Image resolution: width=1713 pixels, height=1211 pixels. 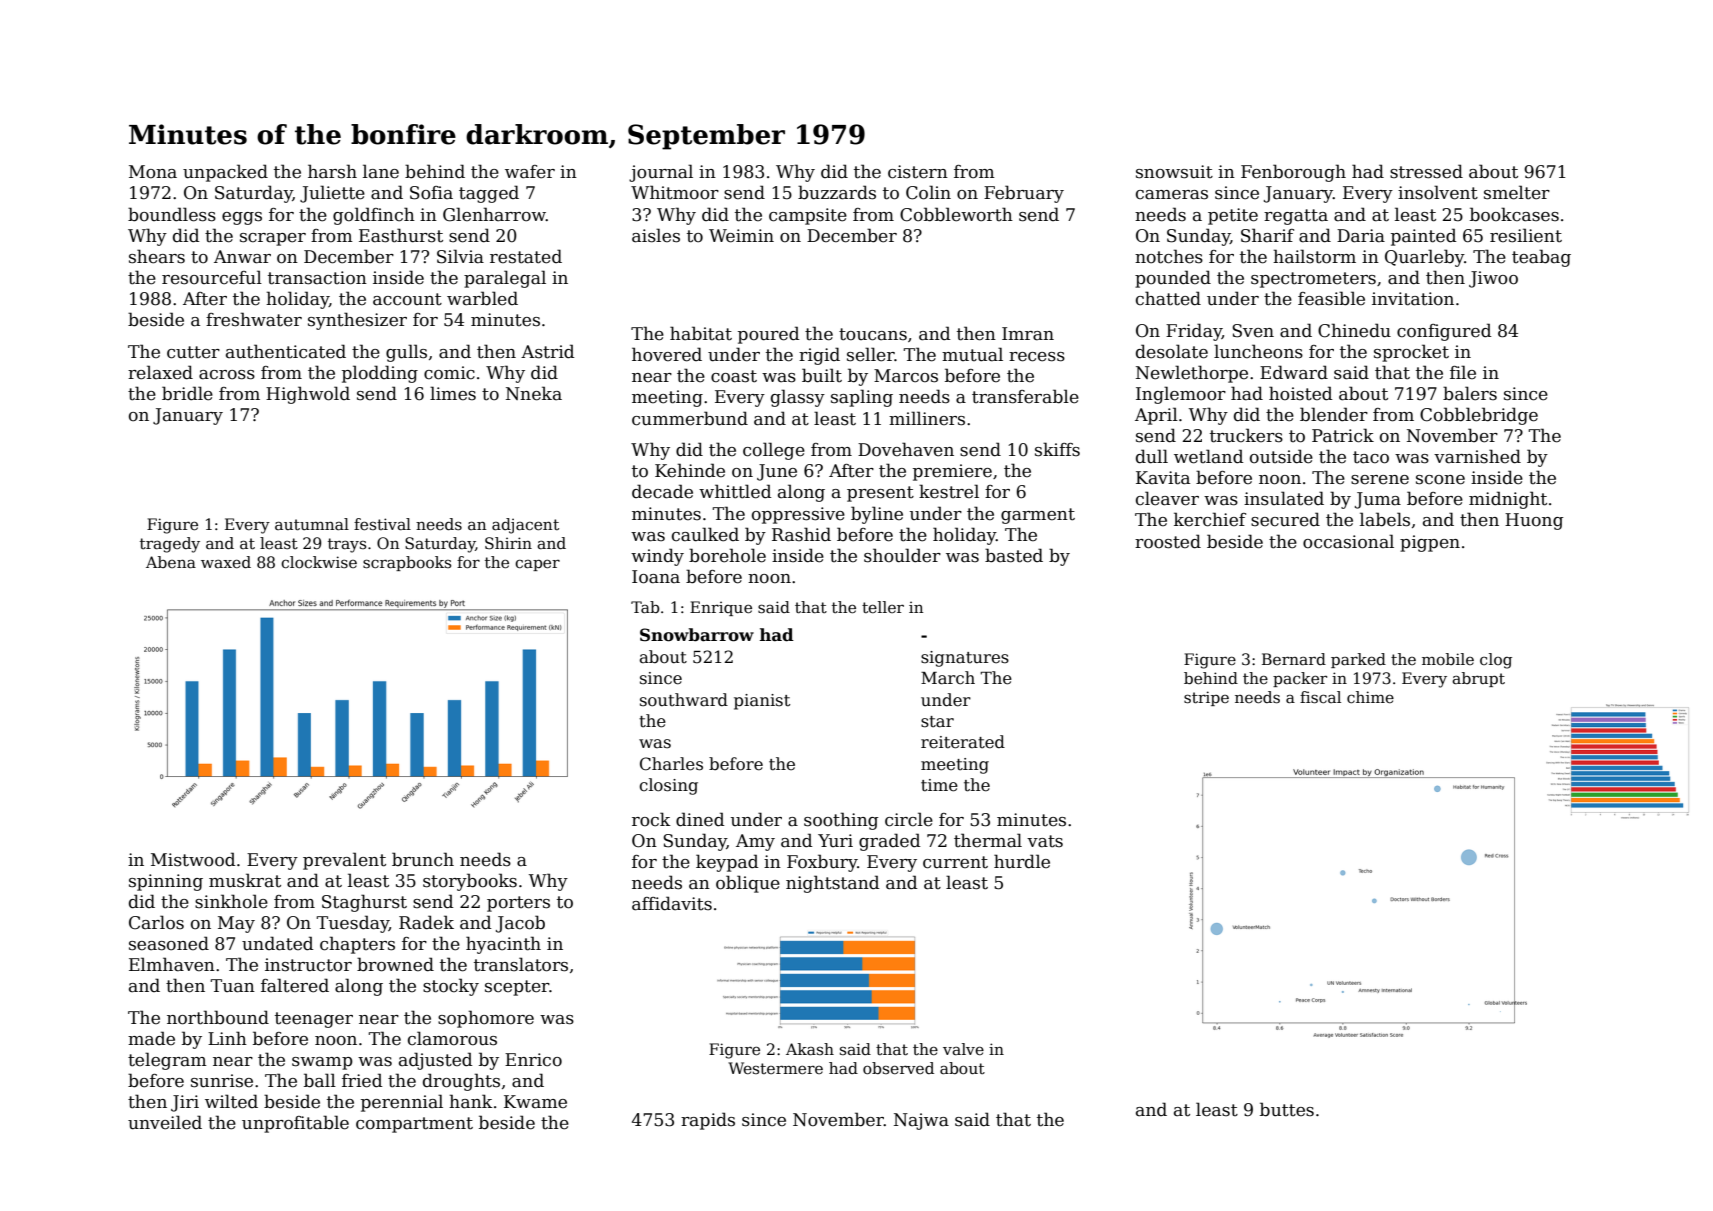 What do you see at coordinates (505, 279) in the document?
I see `paralegal` at bounding box center [505, 279].
